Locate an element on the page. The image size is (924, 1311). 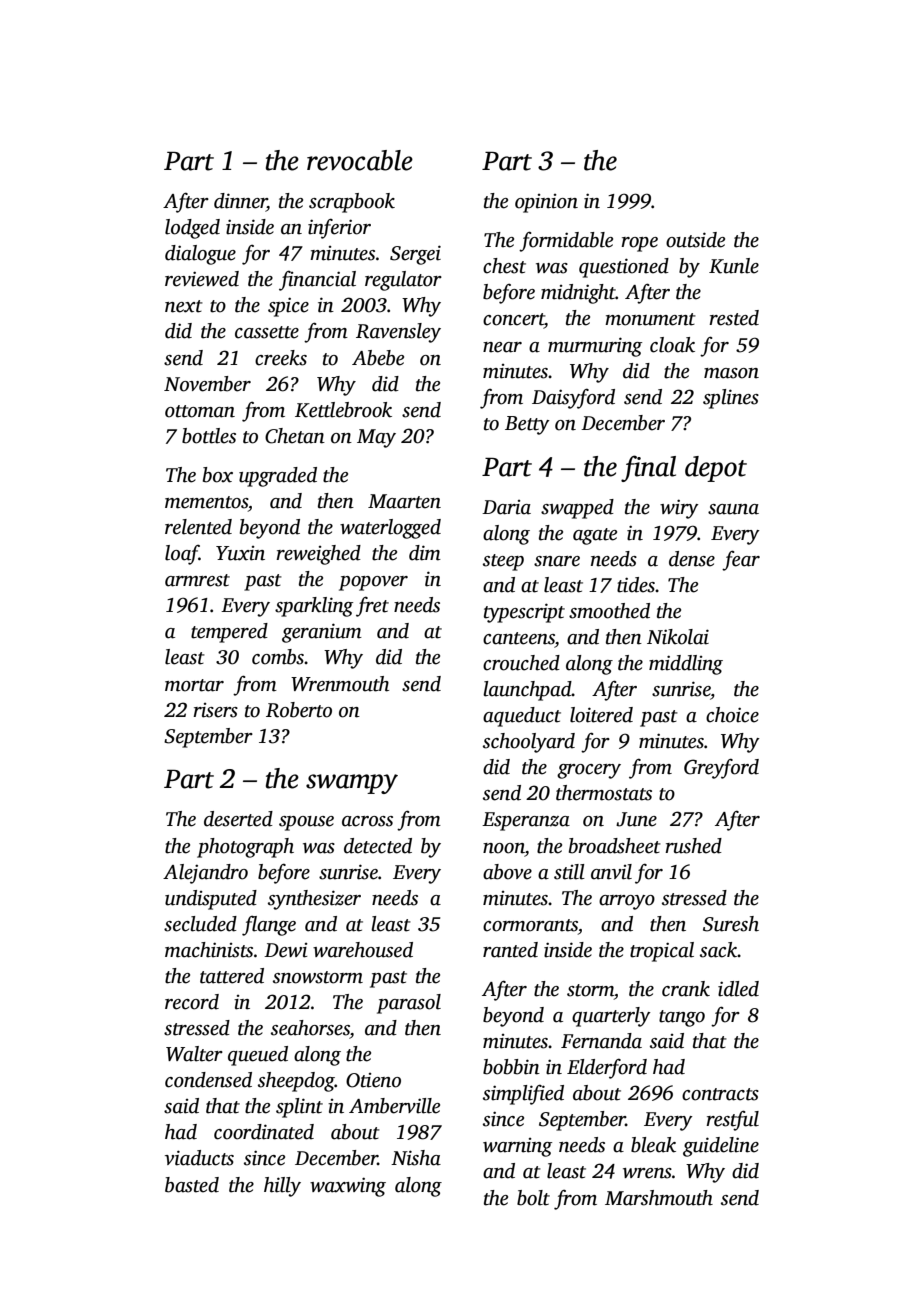
choice is located at coordinates (732, 715).
